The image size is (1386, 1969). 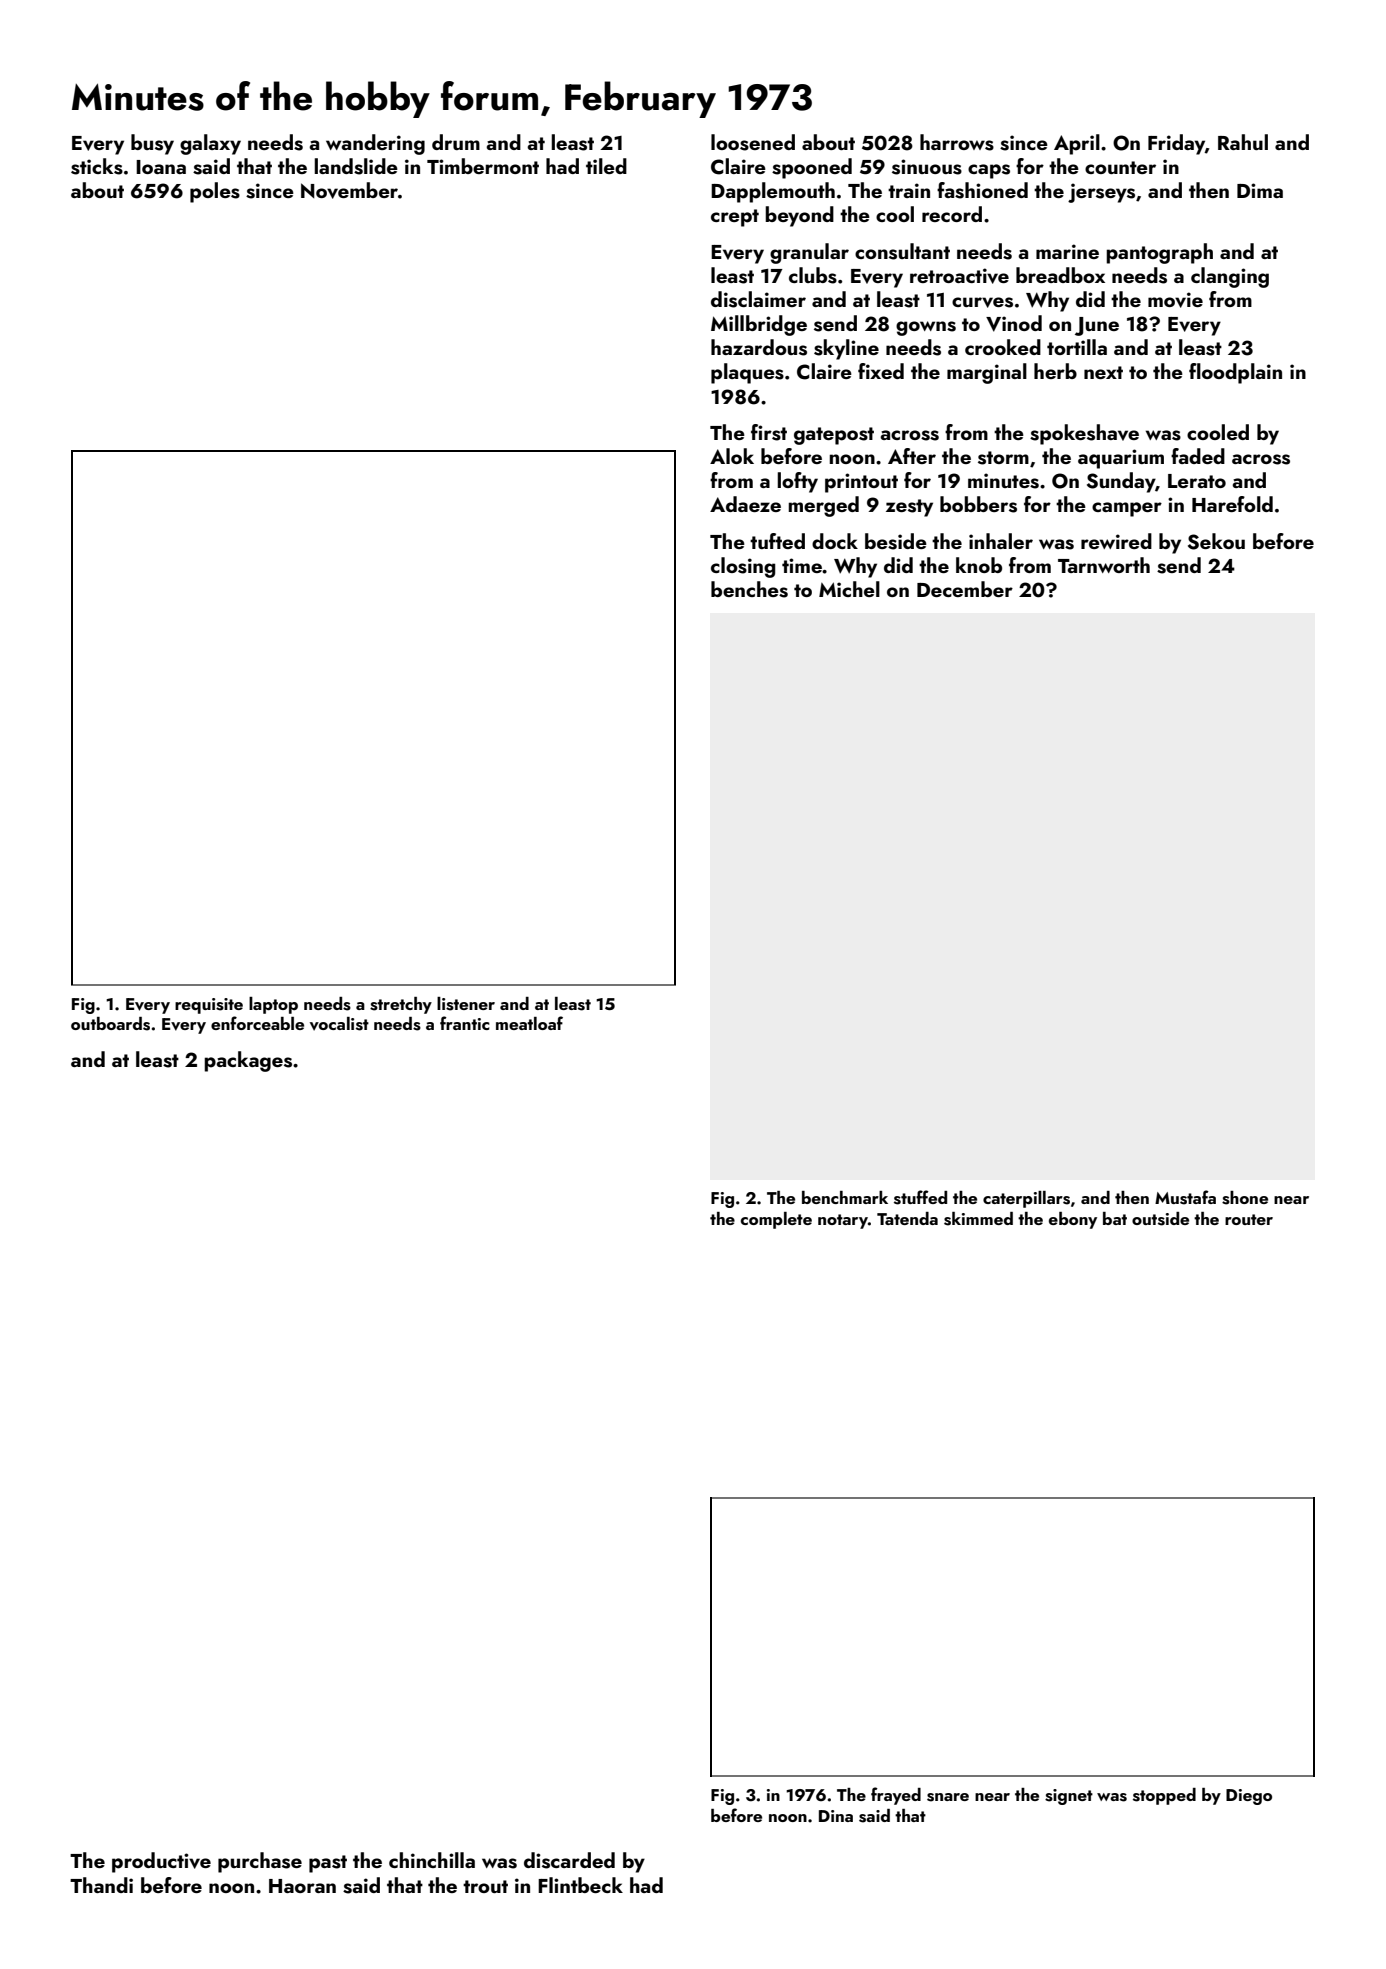 What do you see at coordinates (1077, 347) in the document?
I see `tortilla` at bounding box center [1077, 347].
